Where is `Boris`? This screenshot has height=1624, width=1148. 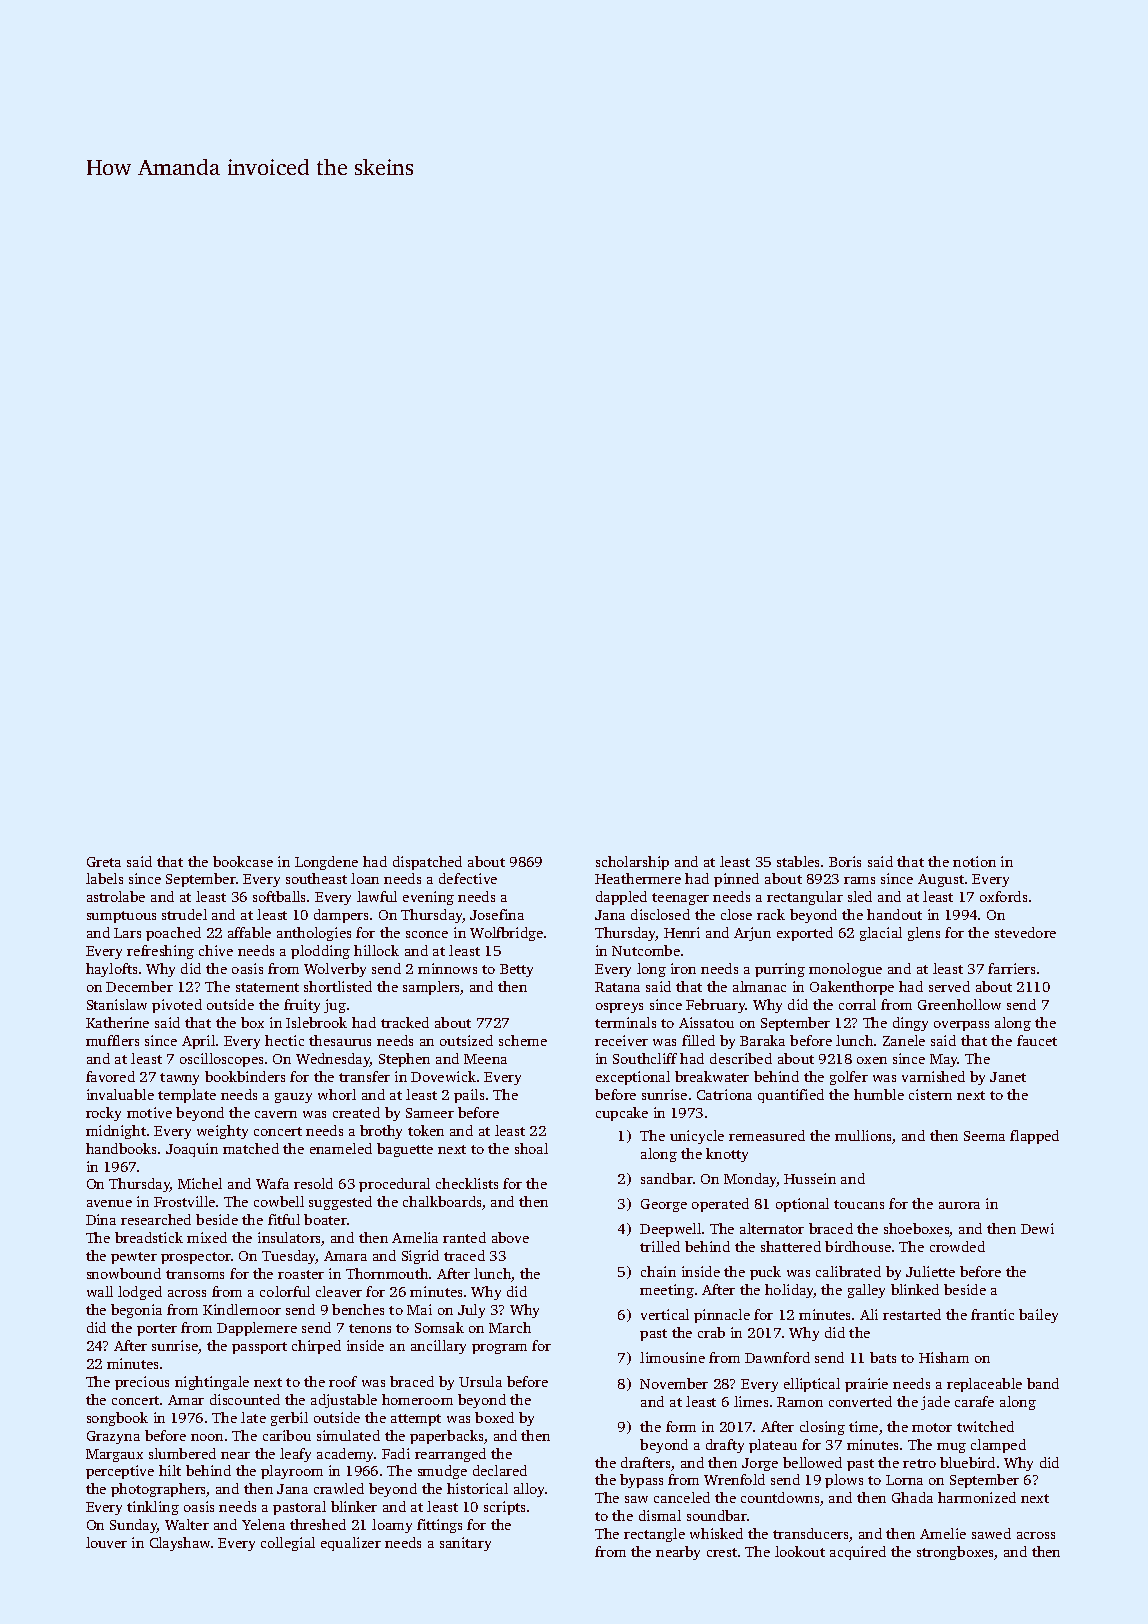
Boris is located at coordinates (845, 861).
